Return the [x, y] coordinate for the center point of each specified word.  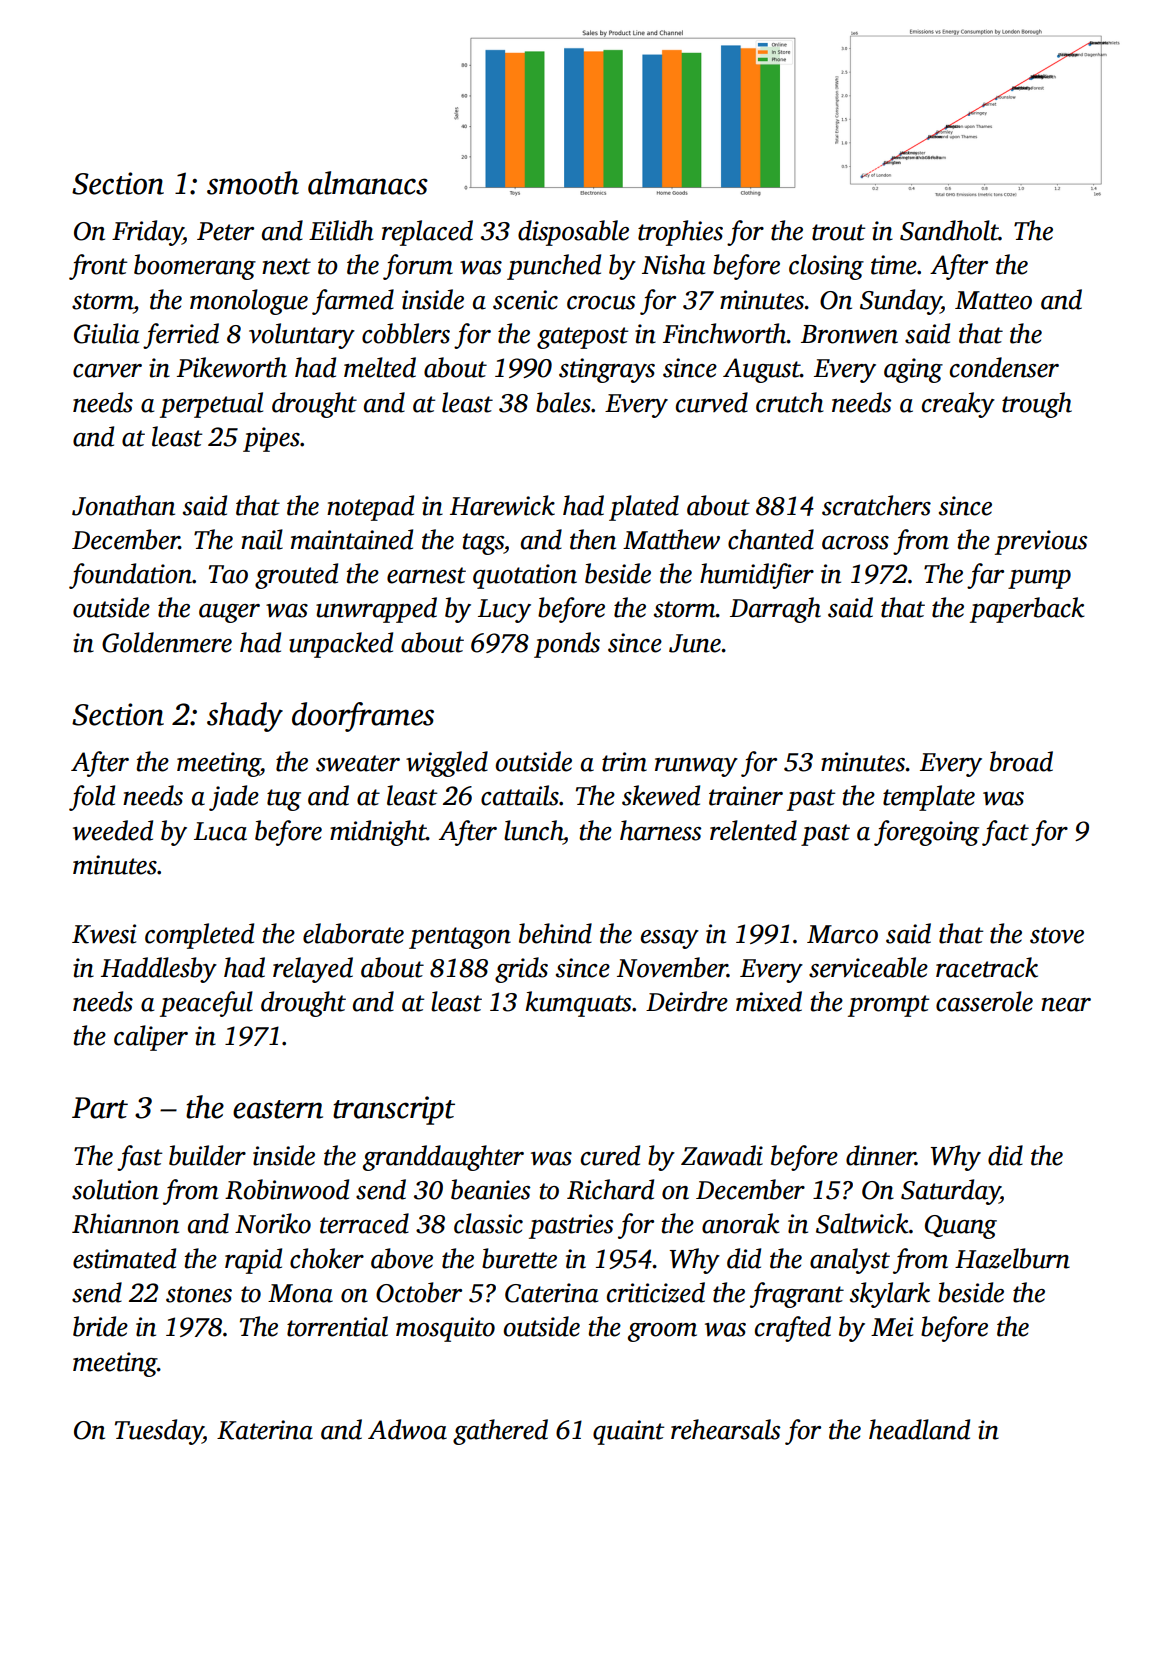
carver [107, 371]
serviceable [868, 967]
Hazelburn [1012, 1258]
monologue [249, 302]
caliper [151, 1038]
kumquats [578, 1004]
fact [1005, 833]
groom [662, 1332]
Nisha [673, 264]
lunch [533, 830]
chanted [771, 539]
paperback [1027, 610]
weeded [113, 830]
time [894, 265]
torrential [337, 1326]
